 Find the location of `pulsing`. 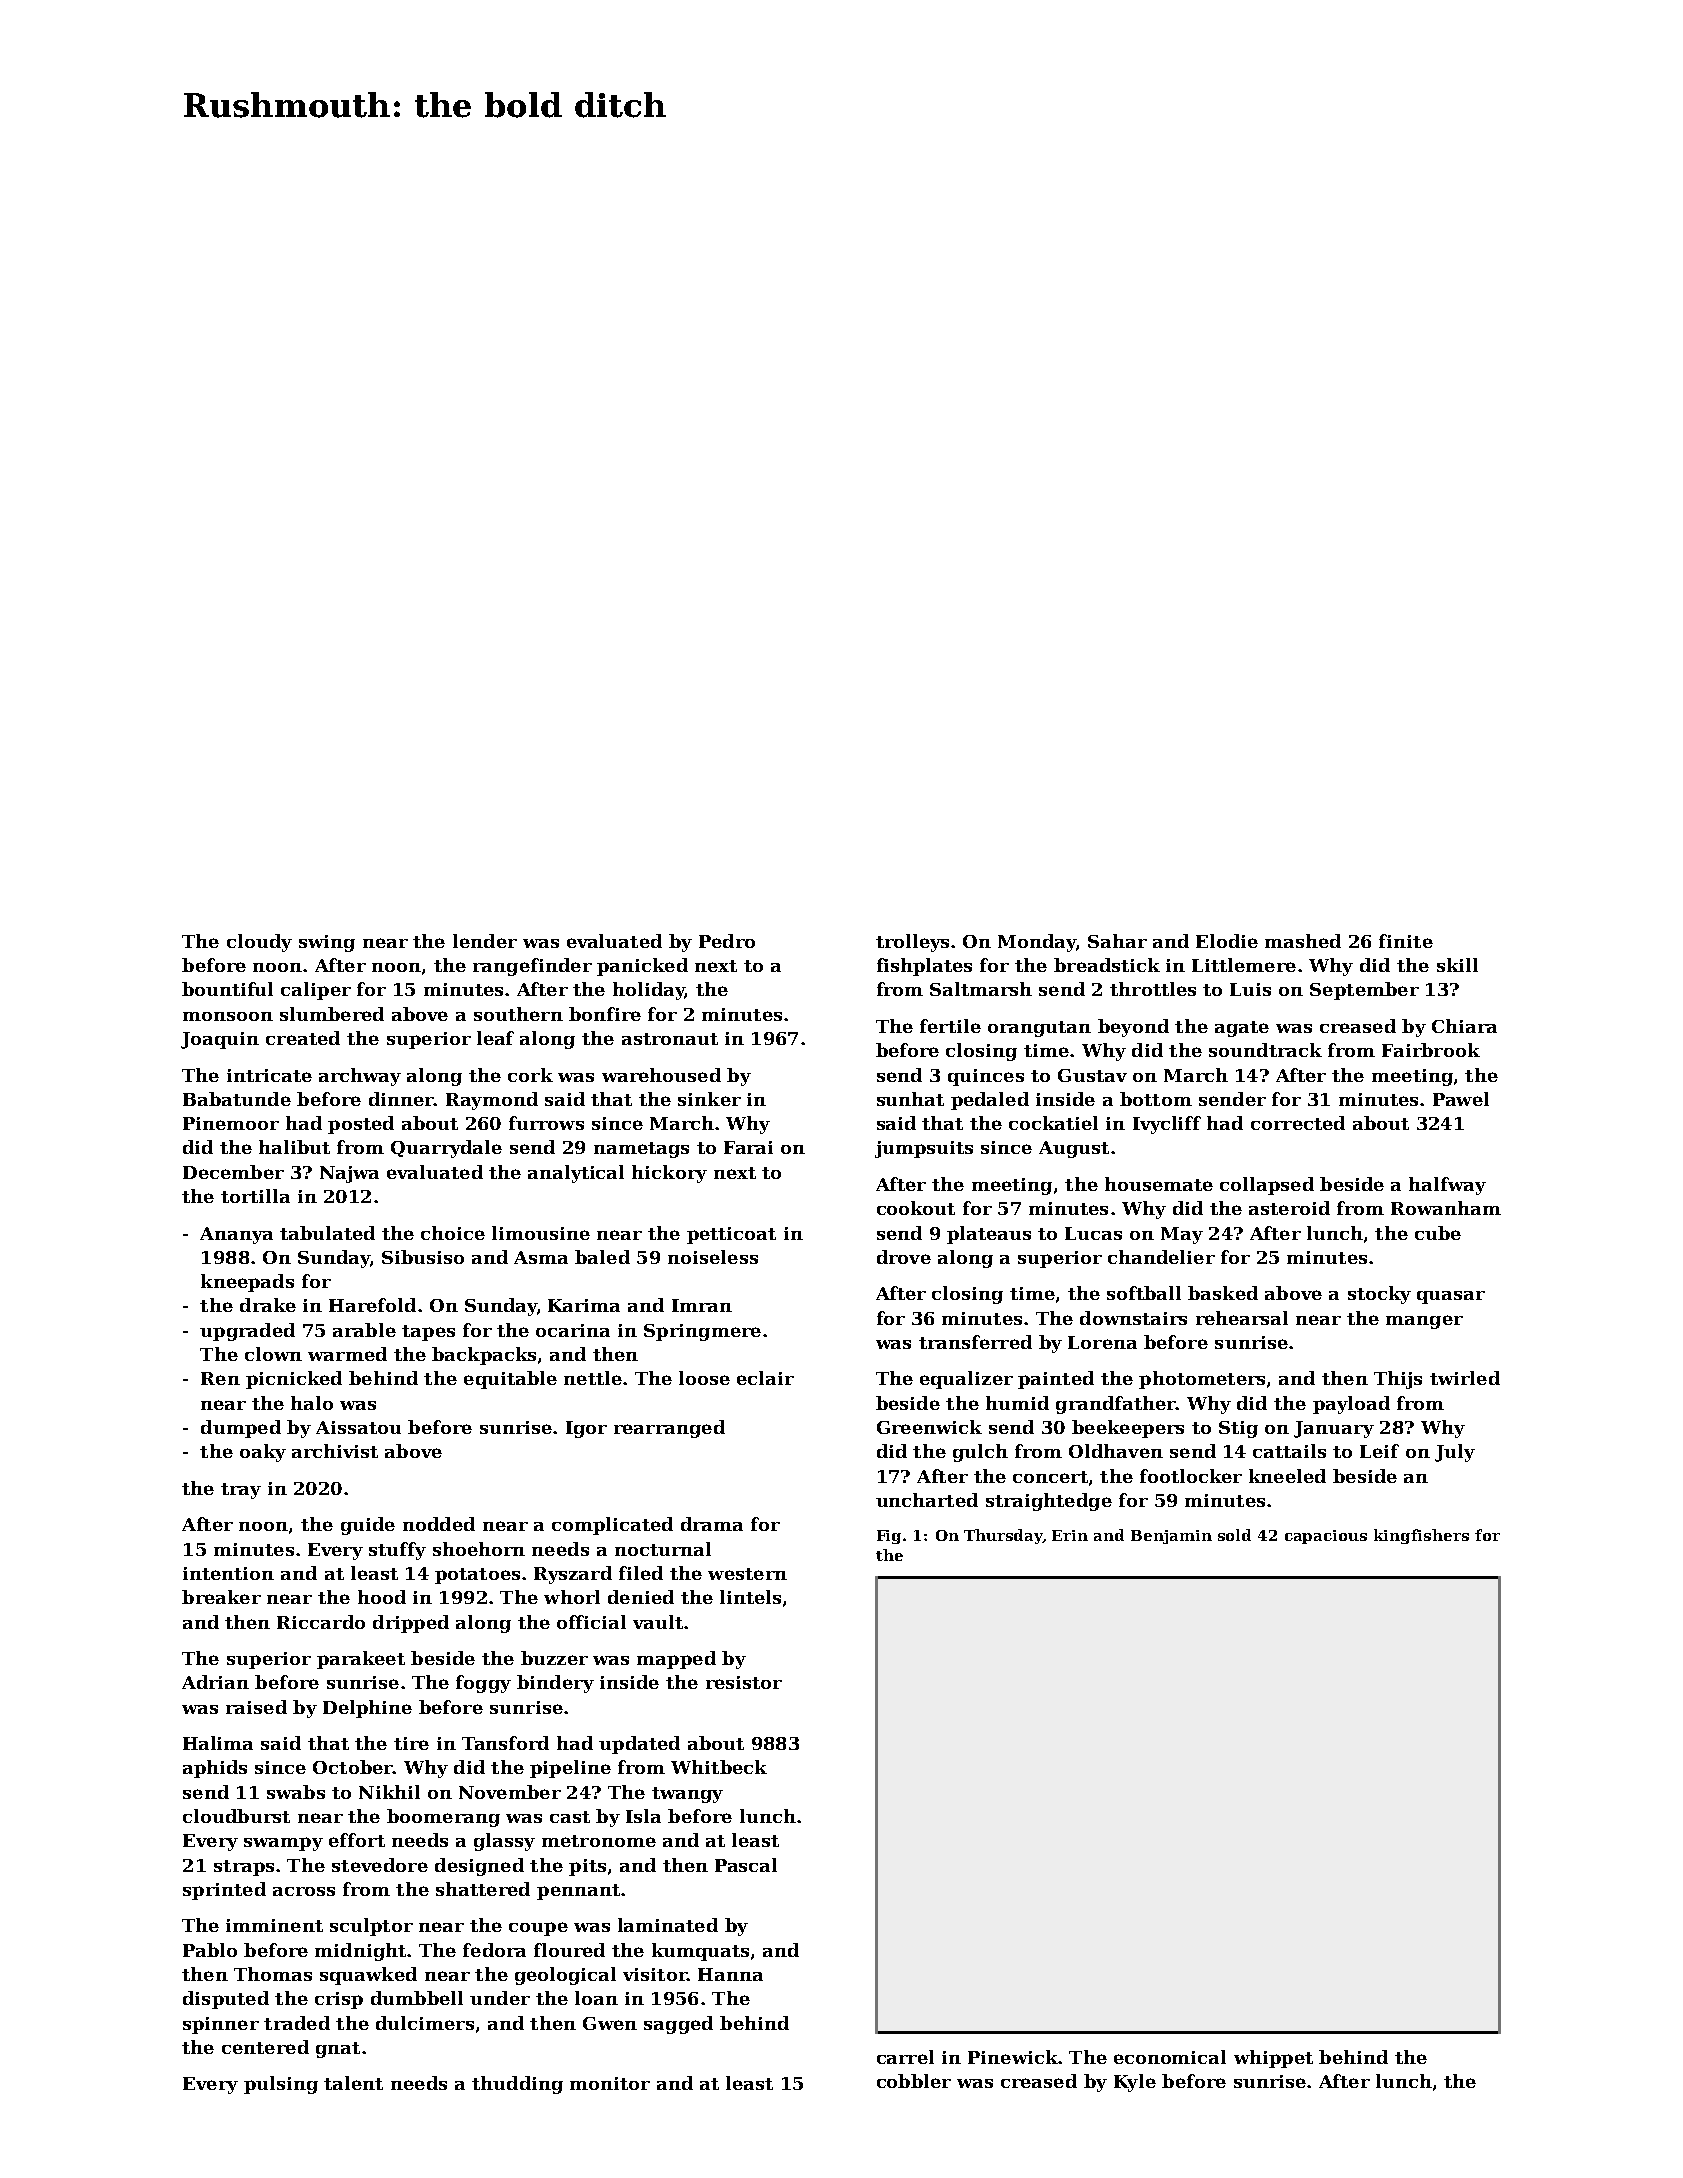

pulsing is located at coordinates (281, 2085).
